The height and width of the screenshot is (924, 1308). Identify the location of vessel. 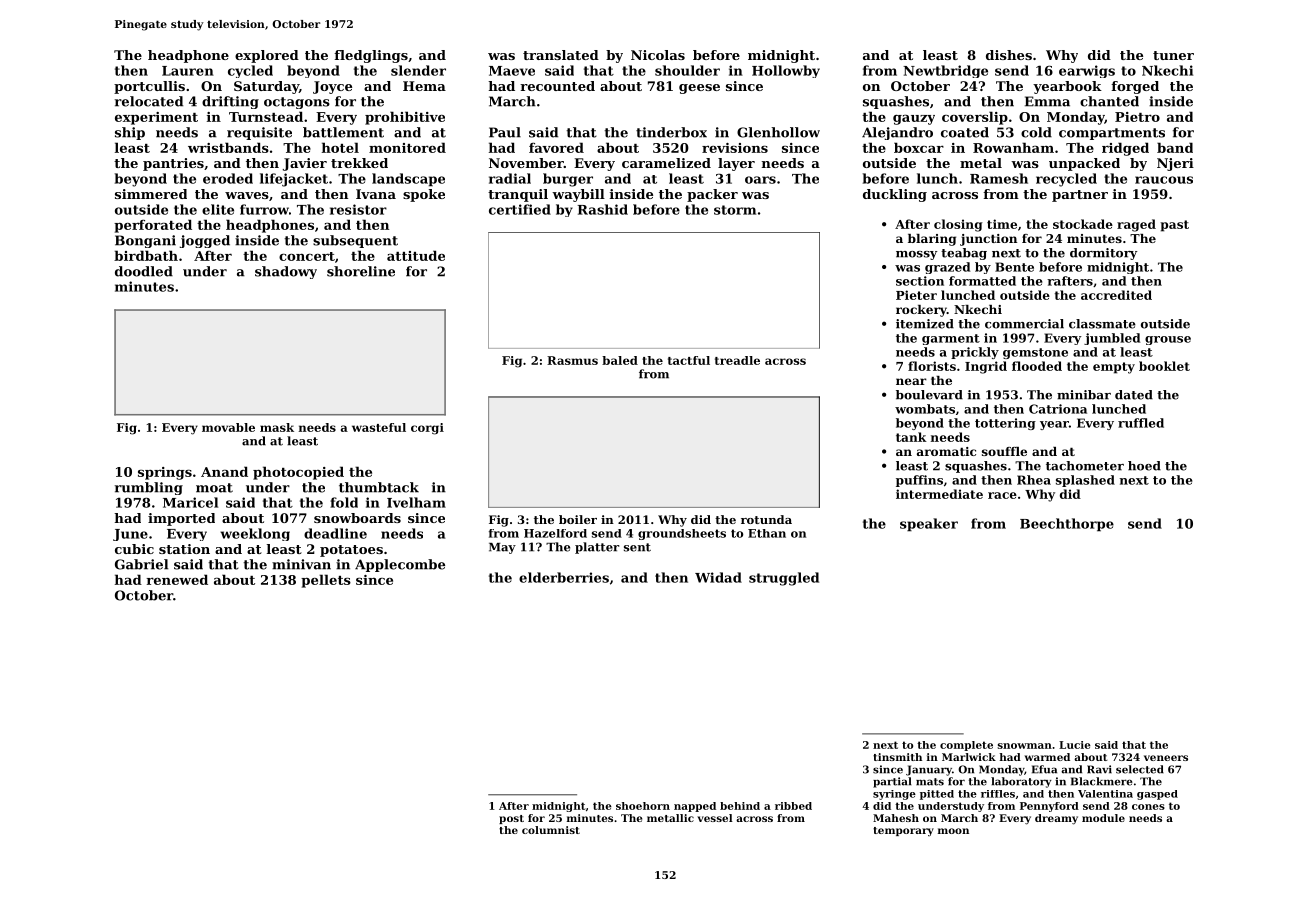
(715, 818).
